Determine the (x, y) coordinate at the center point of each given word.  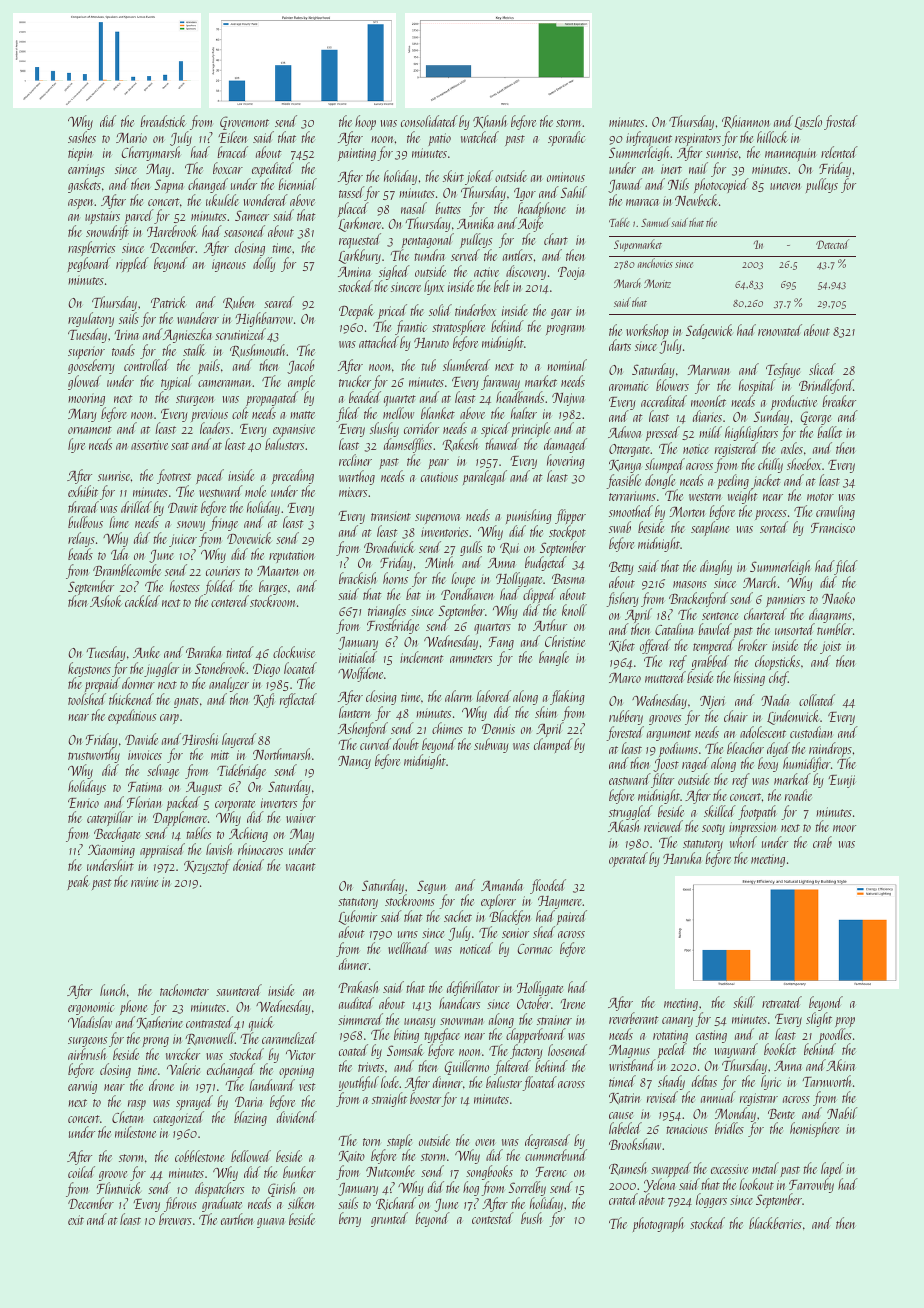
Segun (432, 887)
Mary (82, 415)
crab (822, 842)
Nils (678, 184)
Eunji (842, 781)
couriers (223, 571)
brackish (357, 578)
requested (360, 241)
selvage (163, 771)
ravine (144, 882)
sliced (822, 369)
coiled (81, 1172)
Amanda (502, 885)
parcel (139, 217)
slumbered (466, 365)
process (771, 515)
